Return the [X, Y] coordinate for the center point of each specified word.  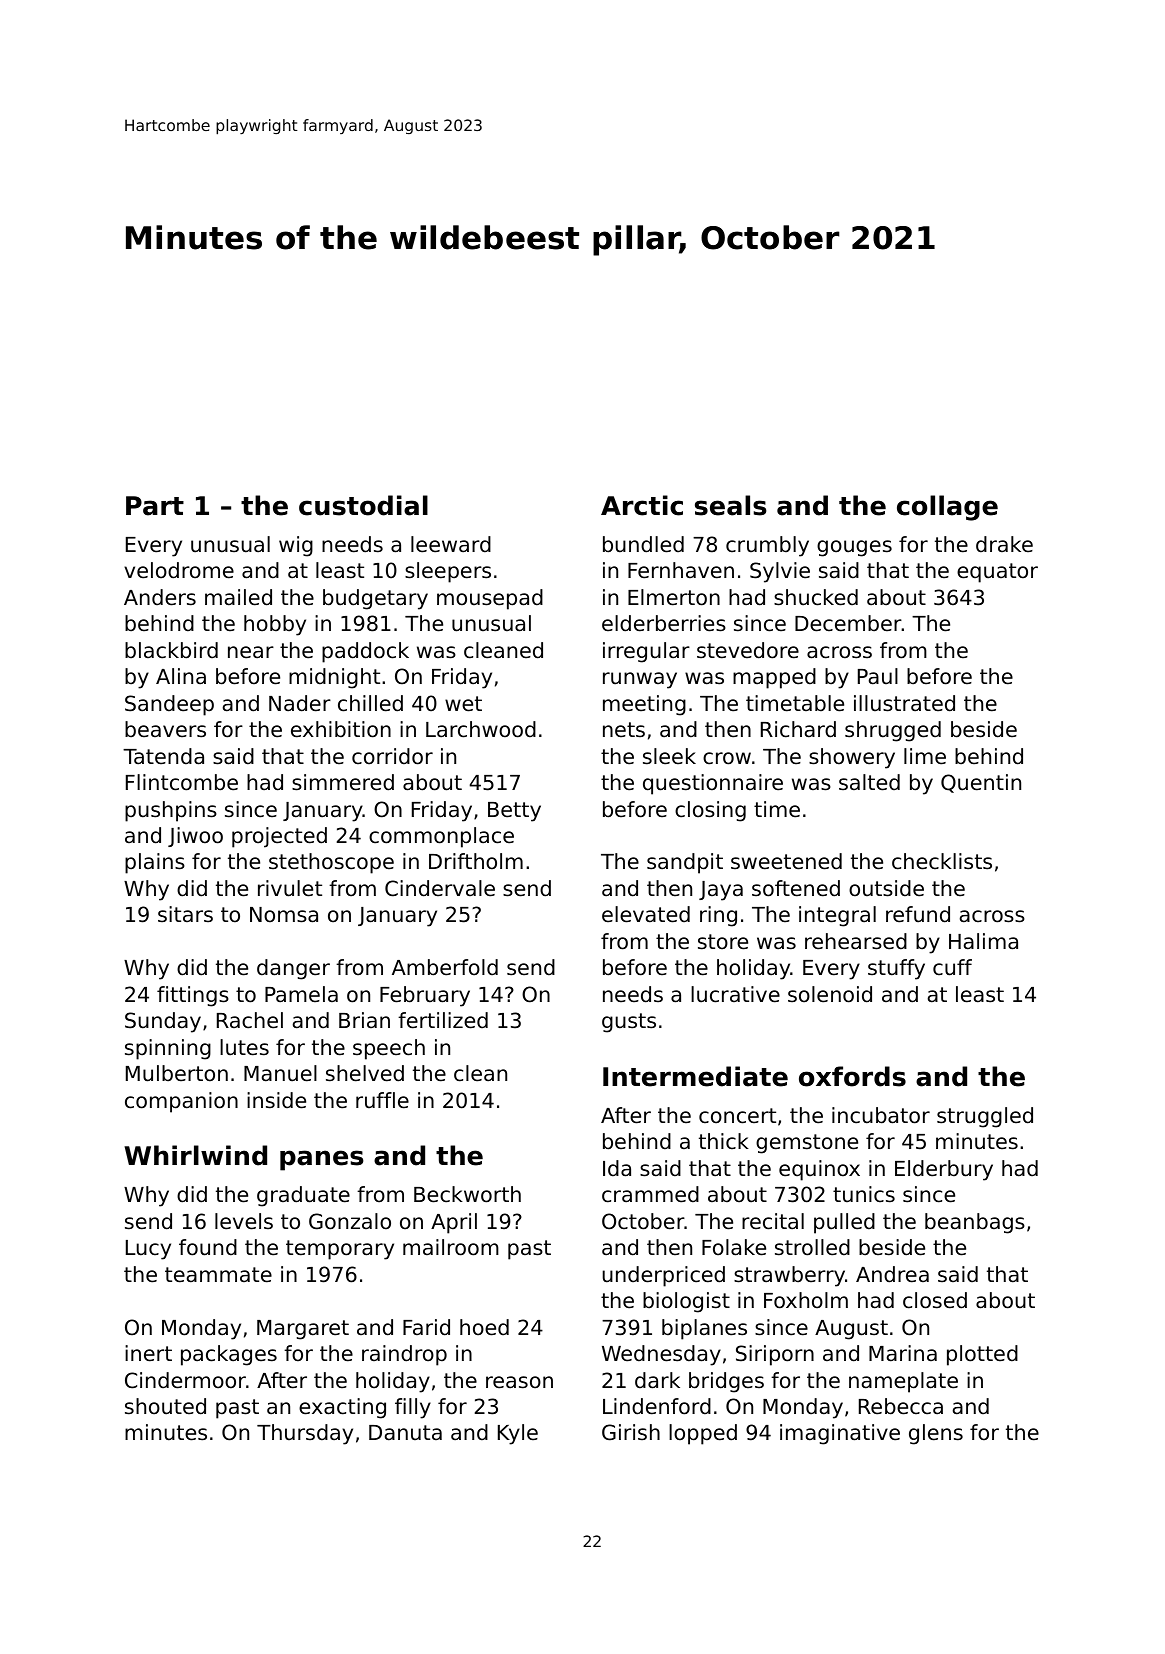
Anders [160, 597]
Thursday [305, 1434]
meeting [644, 705]
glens [936, 1434]
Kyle [518, 1434]
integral [837, 916]
